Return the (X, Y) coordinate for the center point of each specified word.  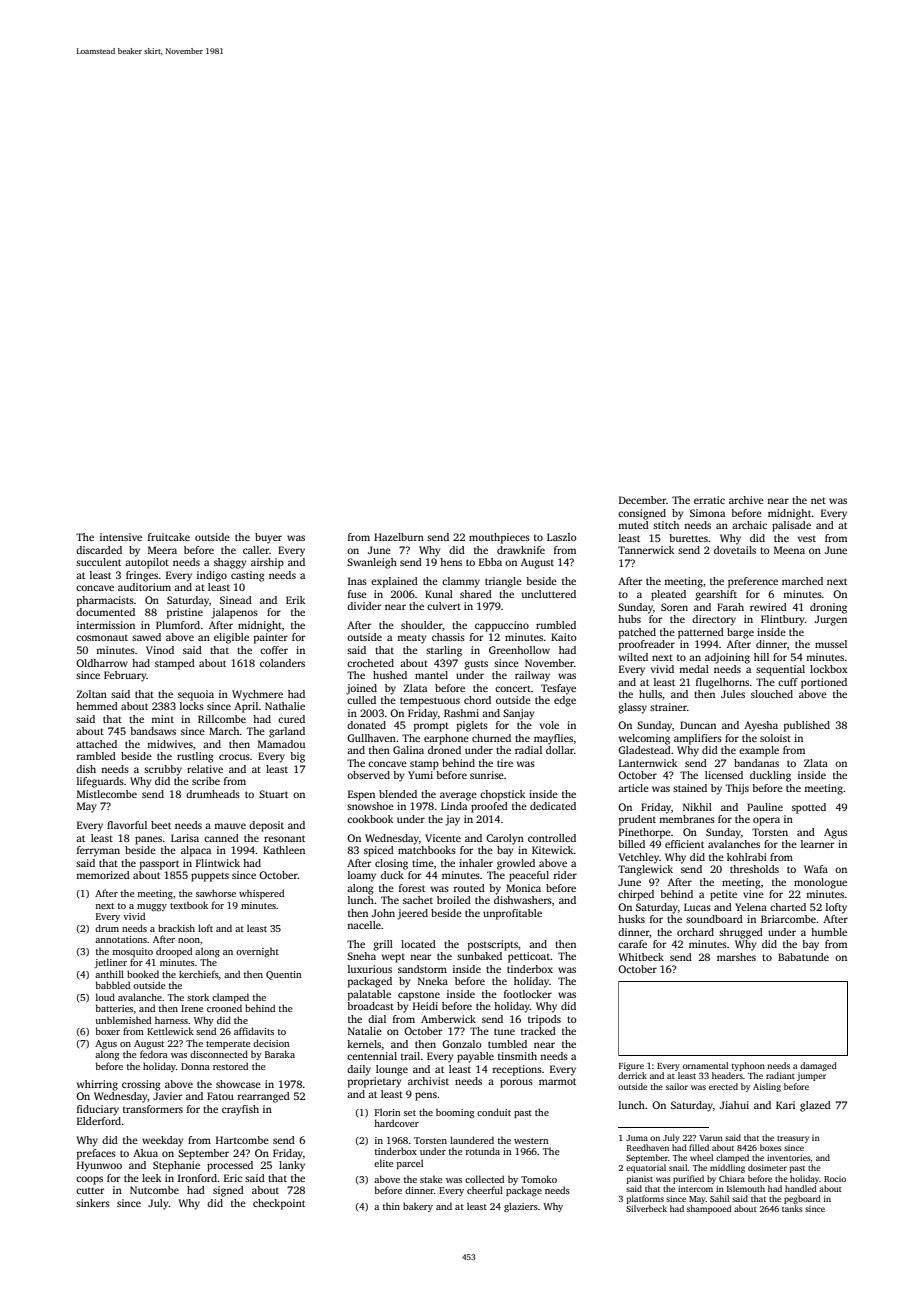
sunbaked (479, 956)
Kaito (564, 637)
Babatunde (803, 957)
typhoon (748, 1066)
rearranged (264, 1097)
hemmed (97, 706)
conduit (494, 1112)
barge (740, 633)
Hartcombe (242, 1140)
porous (516, 1083)
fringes (142, 576)
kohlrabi (747, 857)
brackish (176, 928)
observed (368, 775)
